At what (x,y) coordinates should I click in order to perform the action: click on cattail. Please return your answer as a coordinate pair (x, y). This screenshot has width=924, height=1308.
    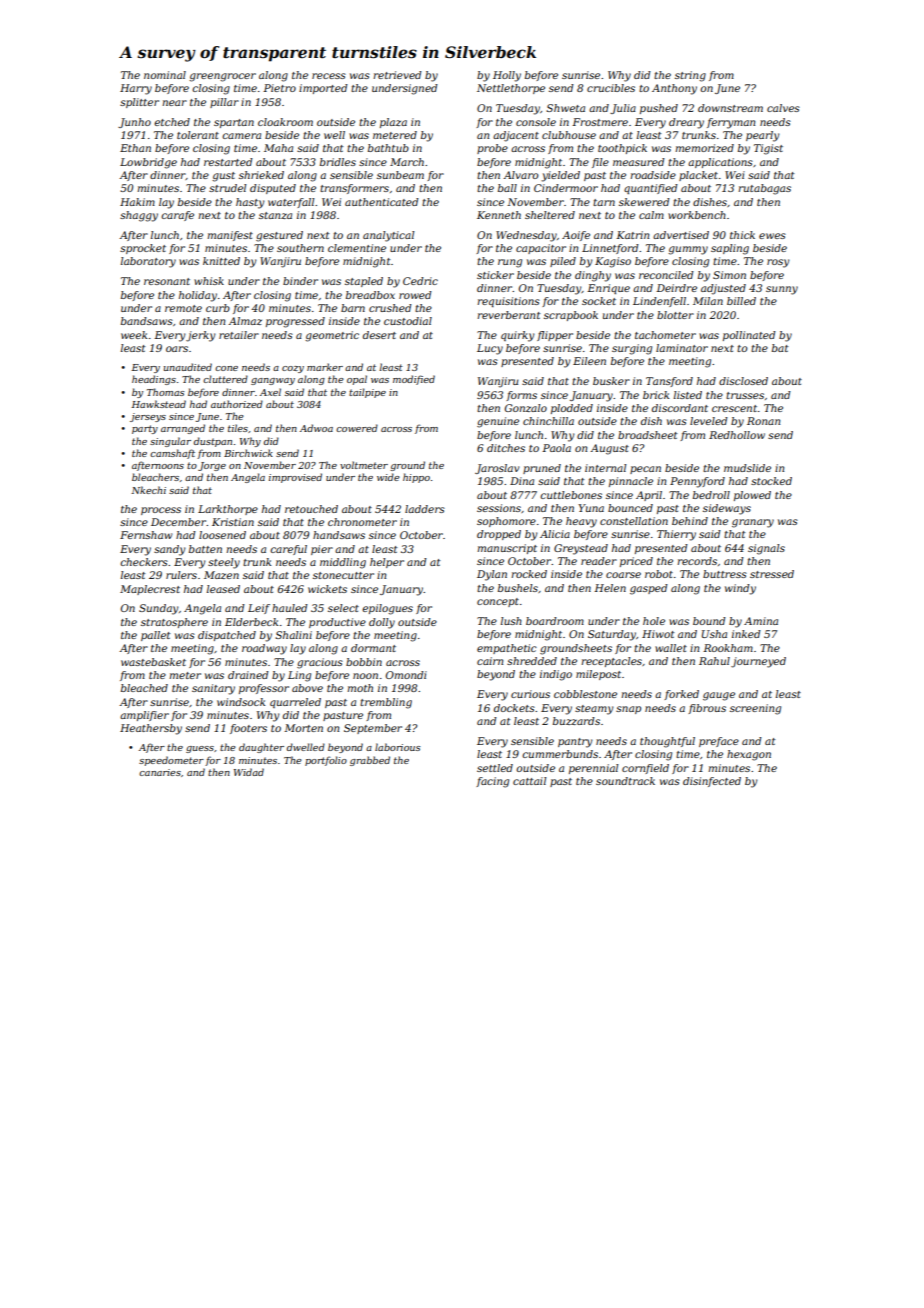
    Looking at the image, I should click on (529, 781).
